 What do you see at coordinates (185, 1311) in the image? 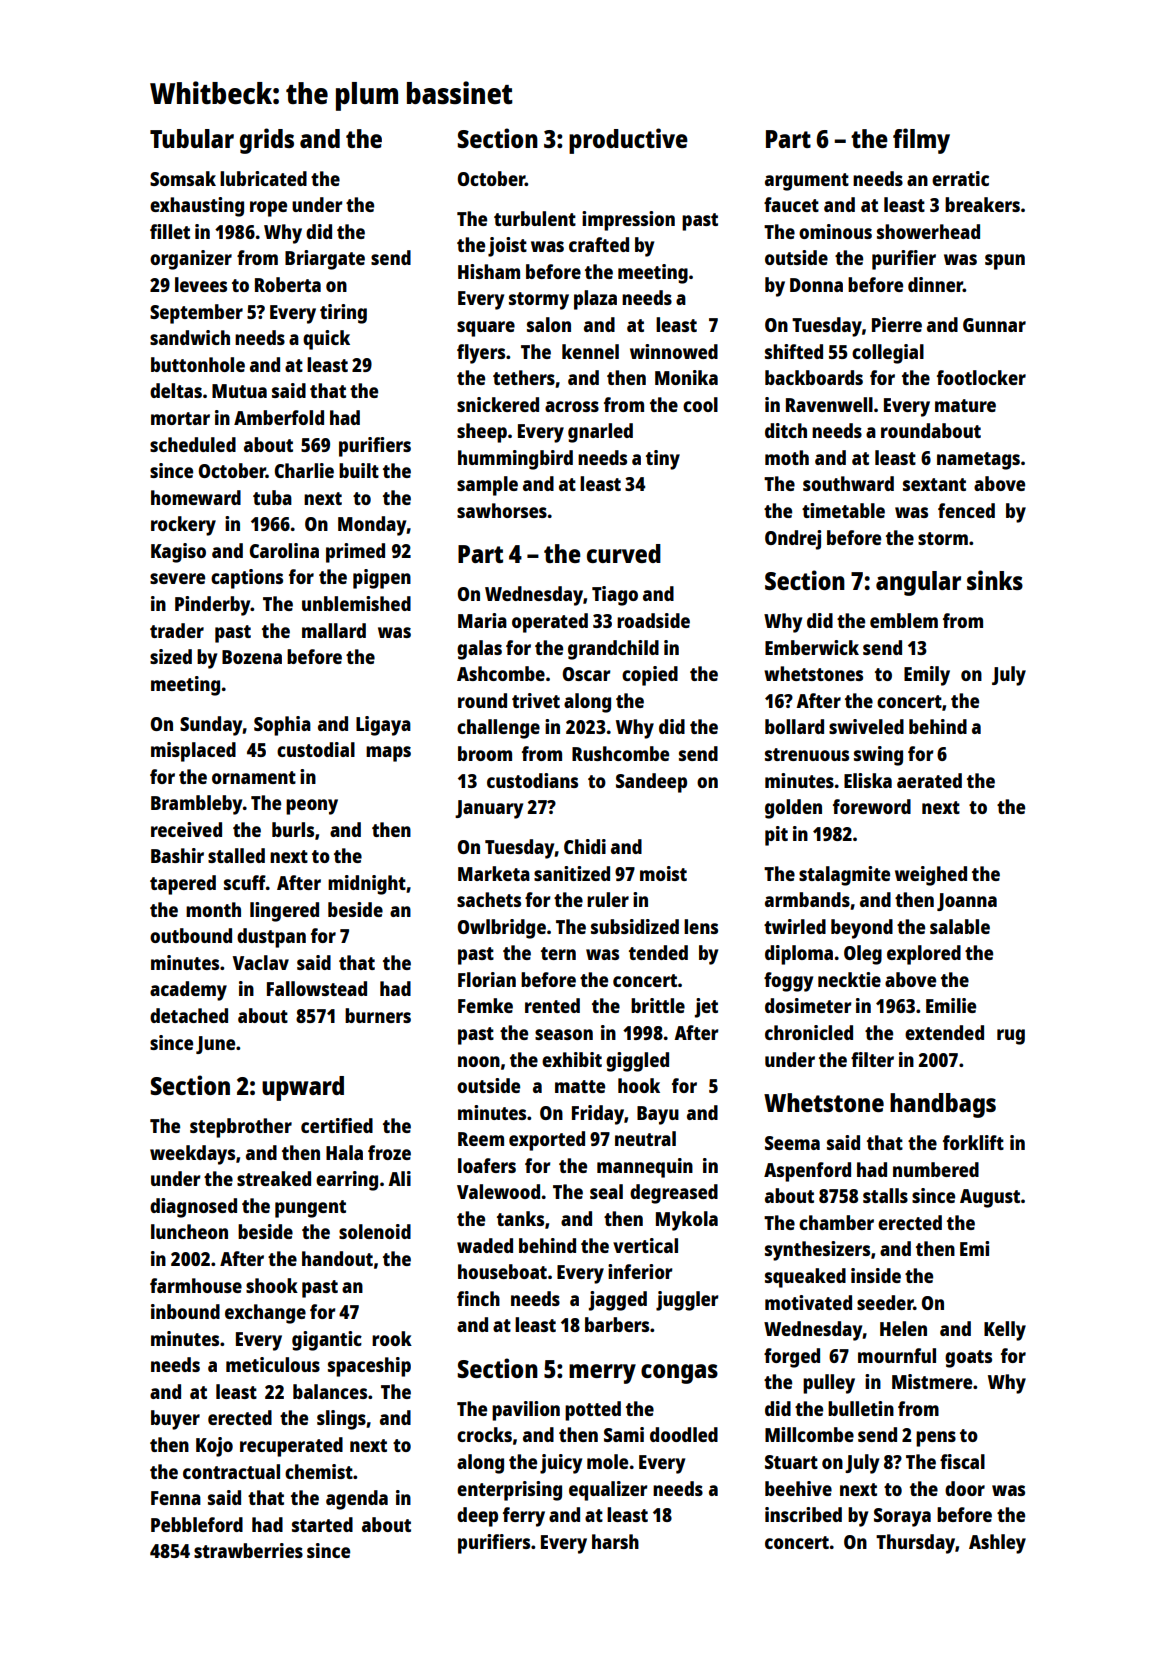
I see `inbound` at bounding box center [185, 1311].
